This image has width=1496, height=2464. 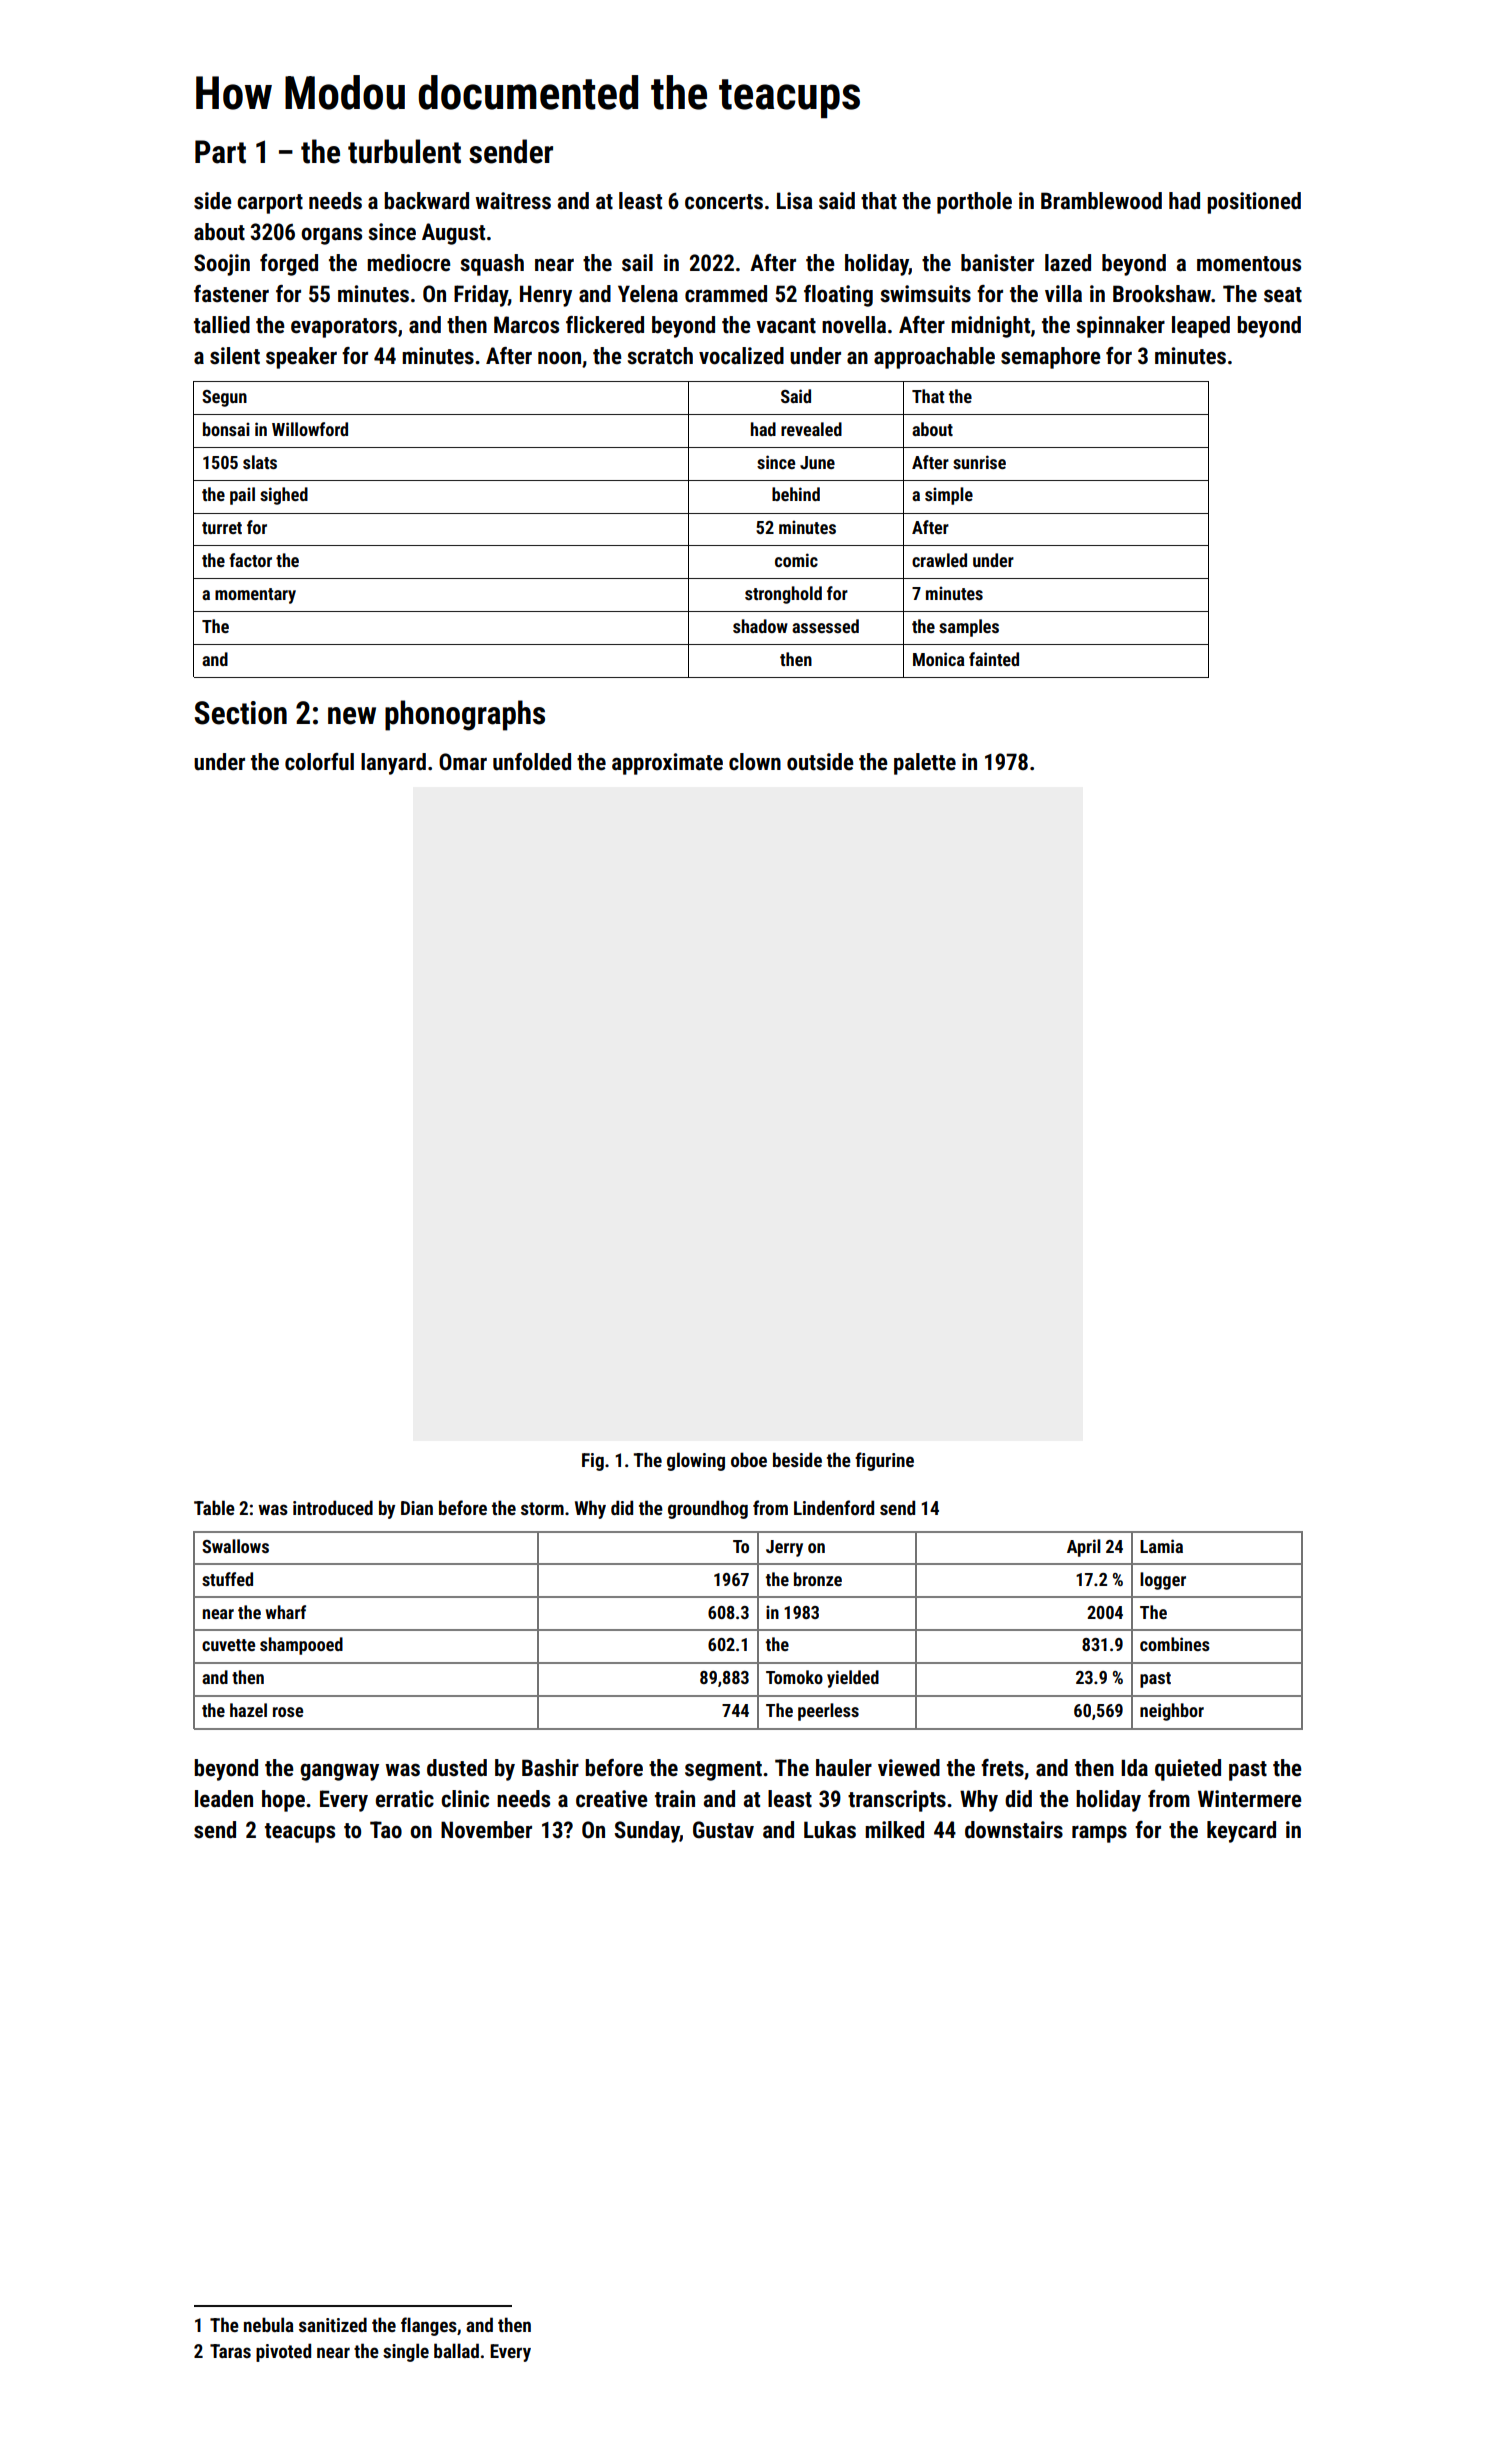 I want to click on evaporators, so click(x=344, y=328).
